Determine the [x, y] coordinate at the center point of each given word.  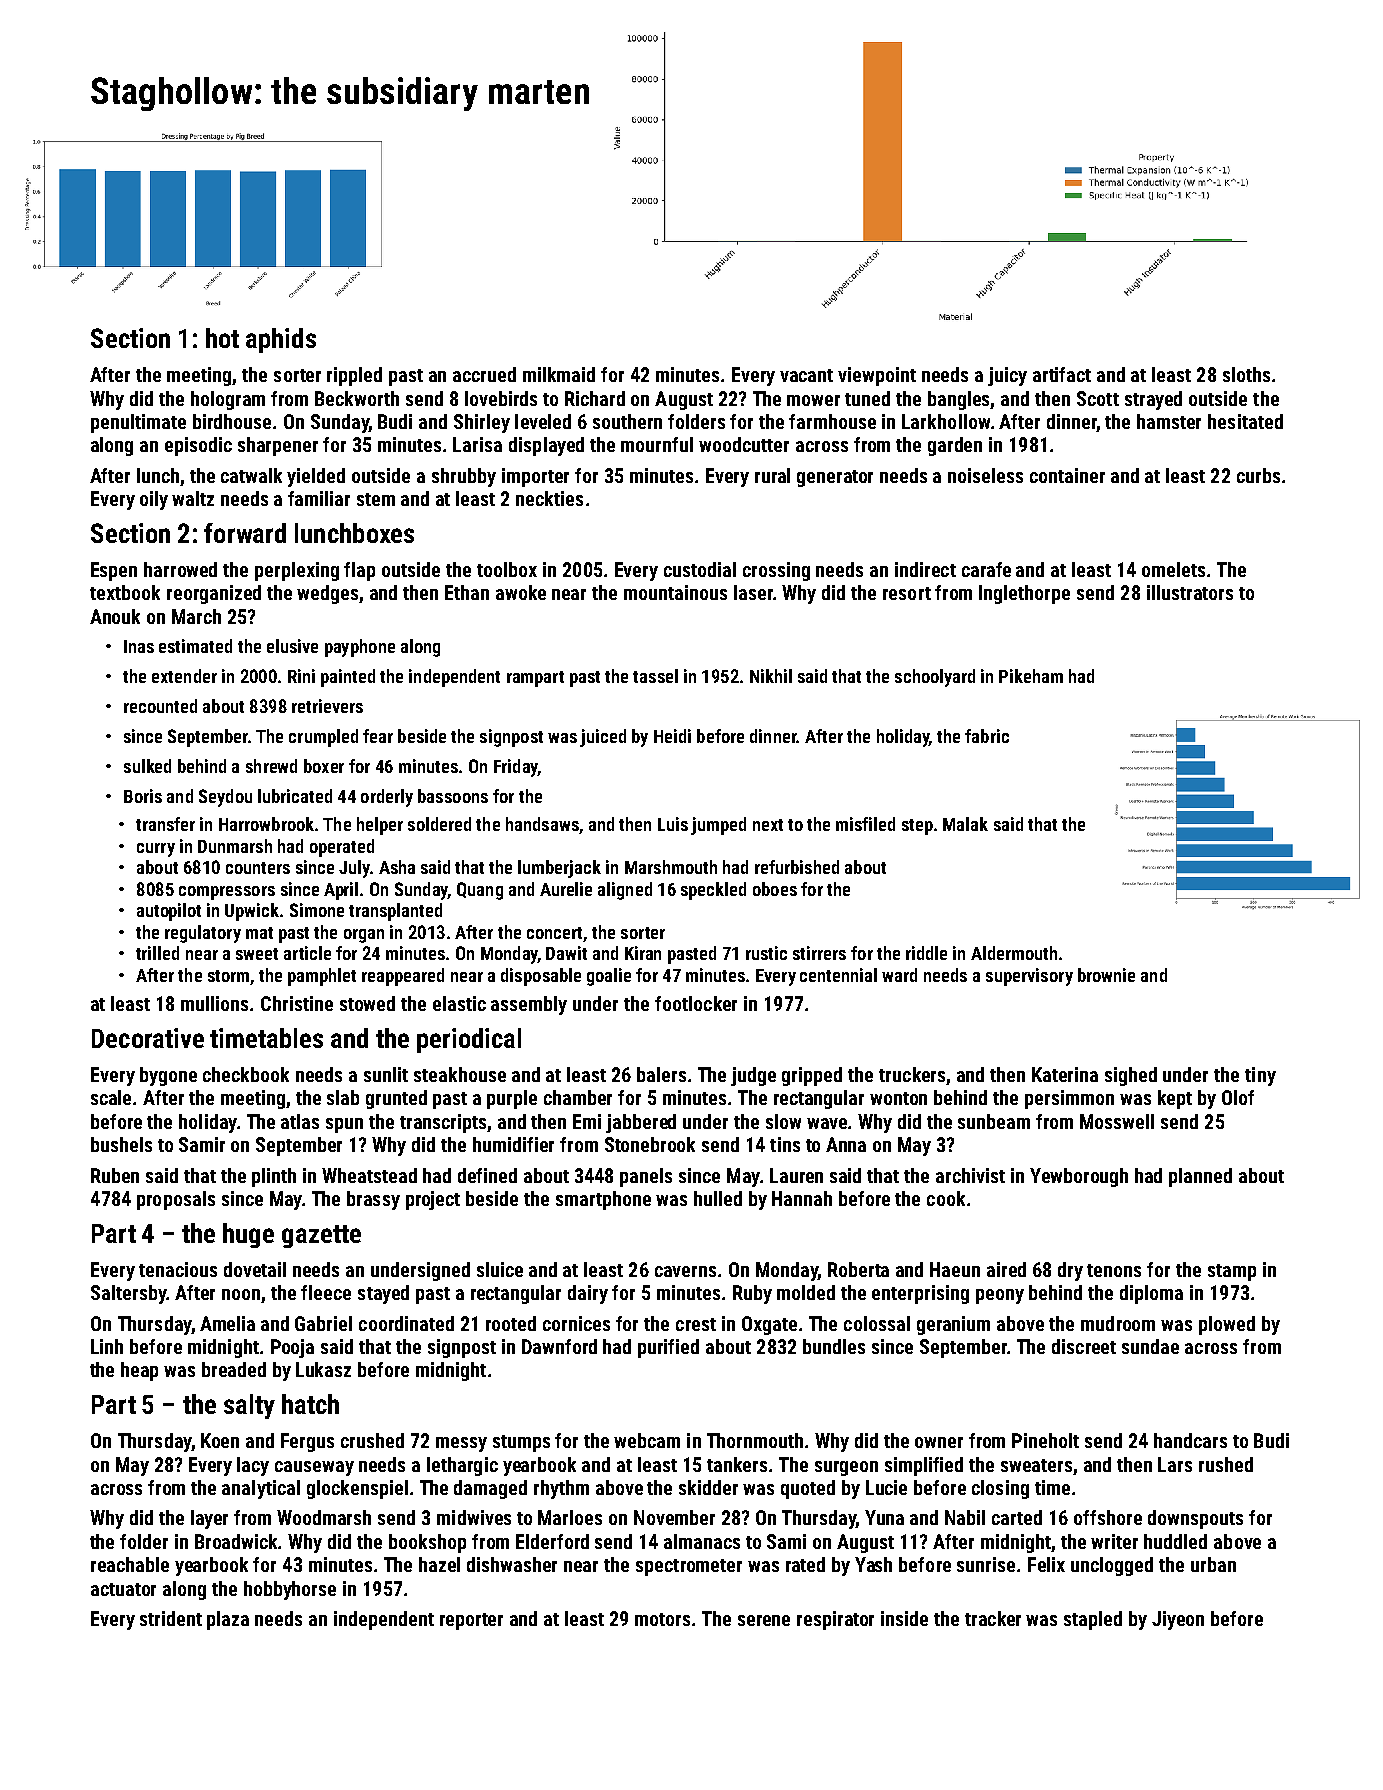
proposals [176, 1200]
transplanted [395, 912]
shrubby [464, 477]
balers [661, 1074]
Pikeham [1031, 676]
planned [1200, 1177]
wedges [328, 594]
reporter [471, 1621]
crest [696, 1324]
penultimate [138, 423]
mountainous [675, 592]
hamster [1169, 421]
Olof [1238, 1097]
